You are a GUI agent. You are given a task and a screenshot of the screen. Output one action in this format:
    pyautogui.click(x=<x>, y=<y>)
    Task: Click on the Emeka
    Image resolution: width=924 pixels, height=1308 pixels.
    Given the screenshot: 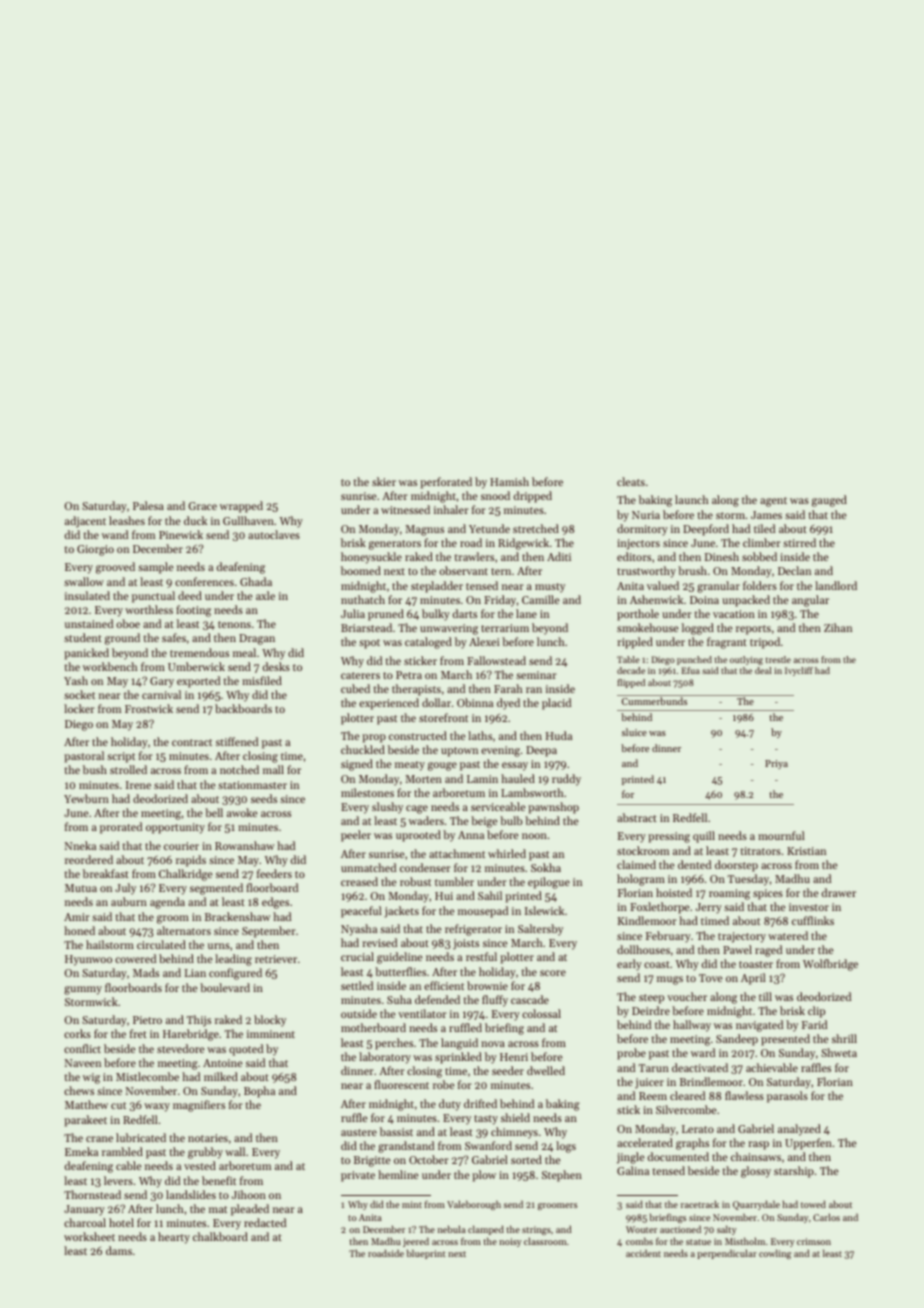 What is the action you would take?
    pyautogui.click(x=81, y=1151)
